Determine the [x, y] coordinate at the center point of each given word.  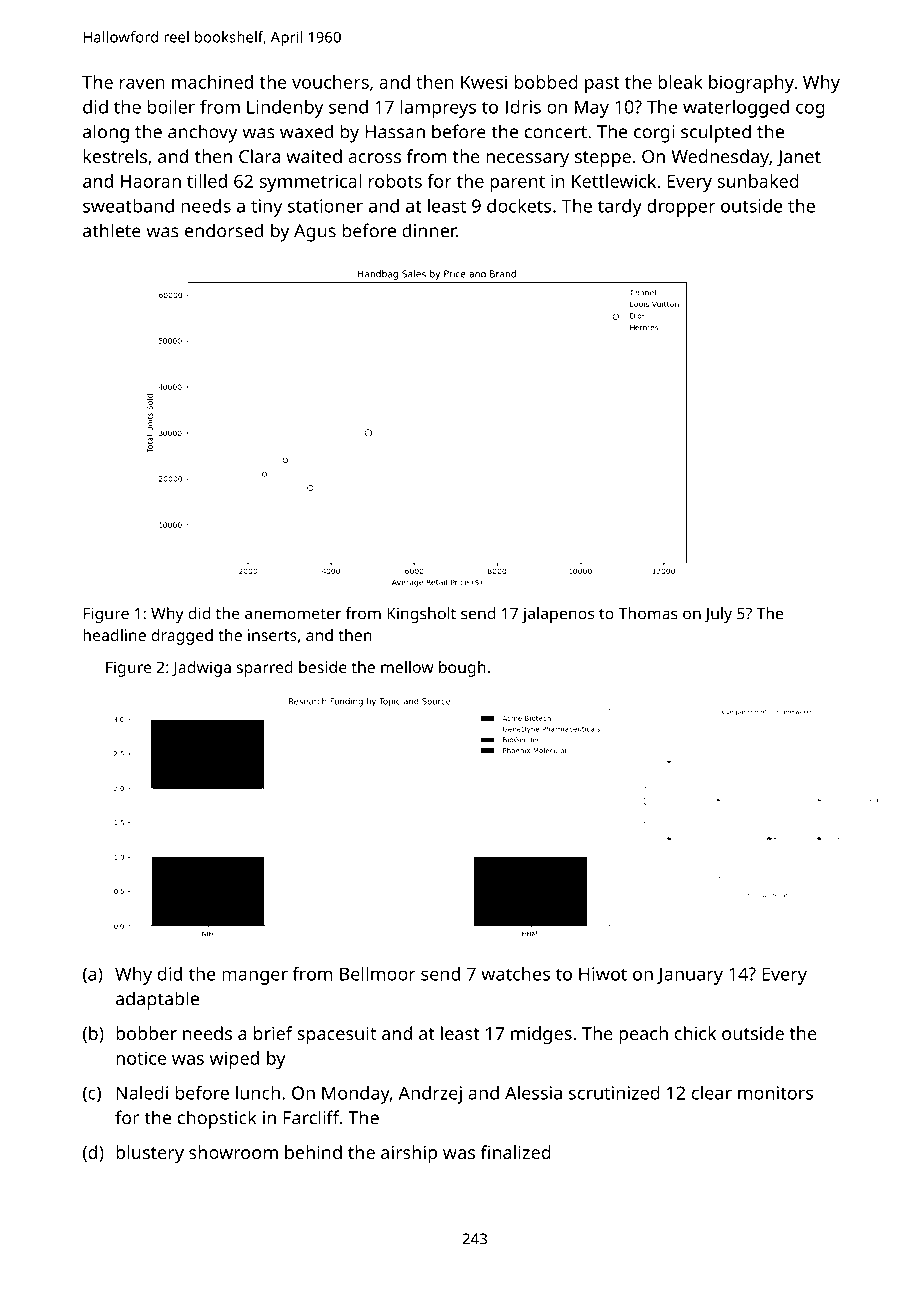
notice [141, 1058]
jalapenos [558, 615]
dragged [182, 637]
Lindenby [285, 109]
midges [541, 1035]
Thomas [648, 613]
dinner [429, 230]
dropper [681, 208]
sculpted [716, 133]
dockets [519, 206]
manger [255, 977]
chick [695, 1033]
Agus [315, 233]
